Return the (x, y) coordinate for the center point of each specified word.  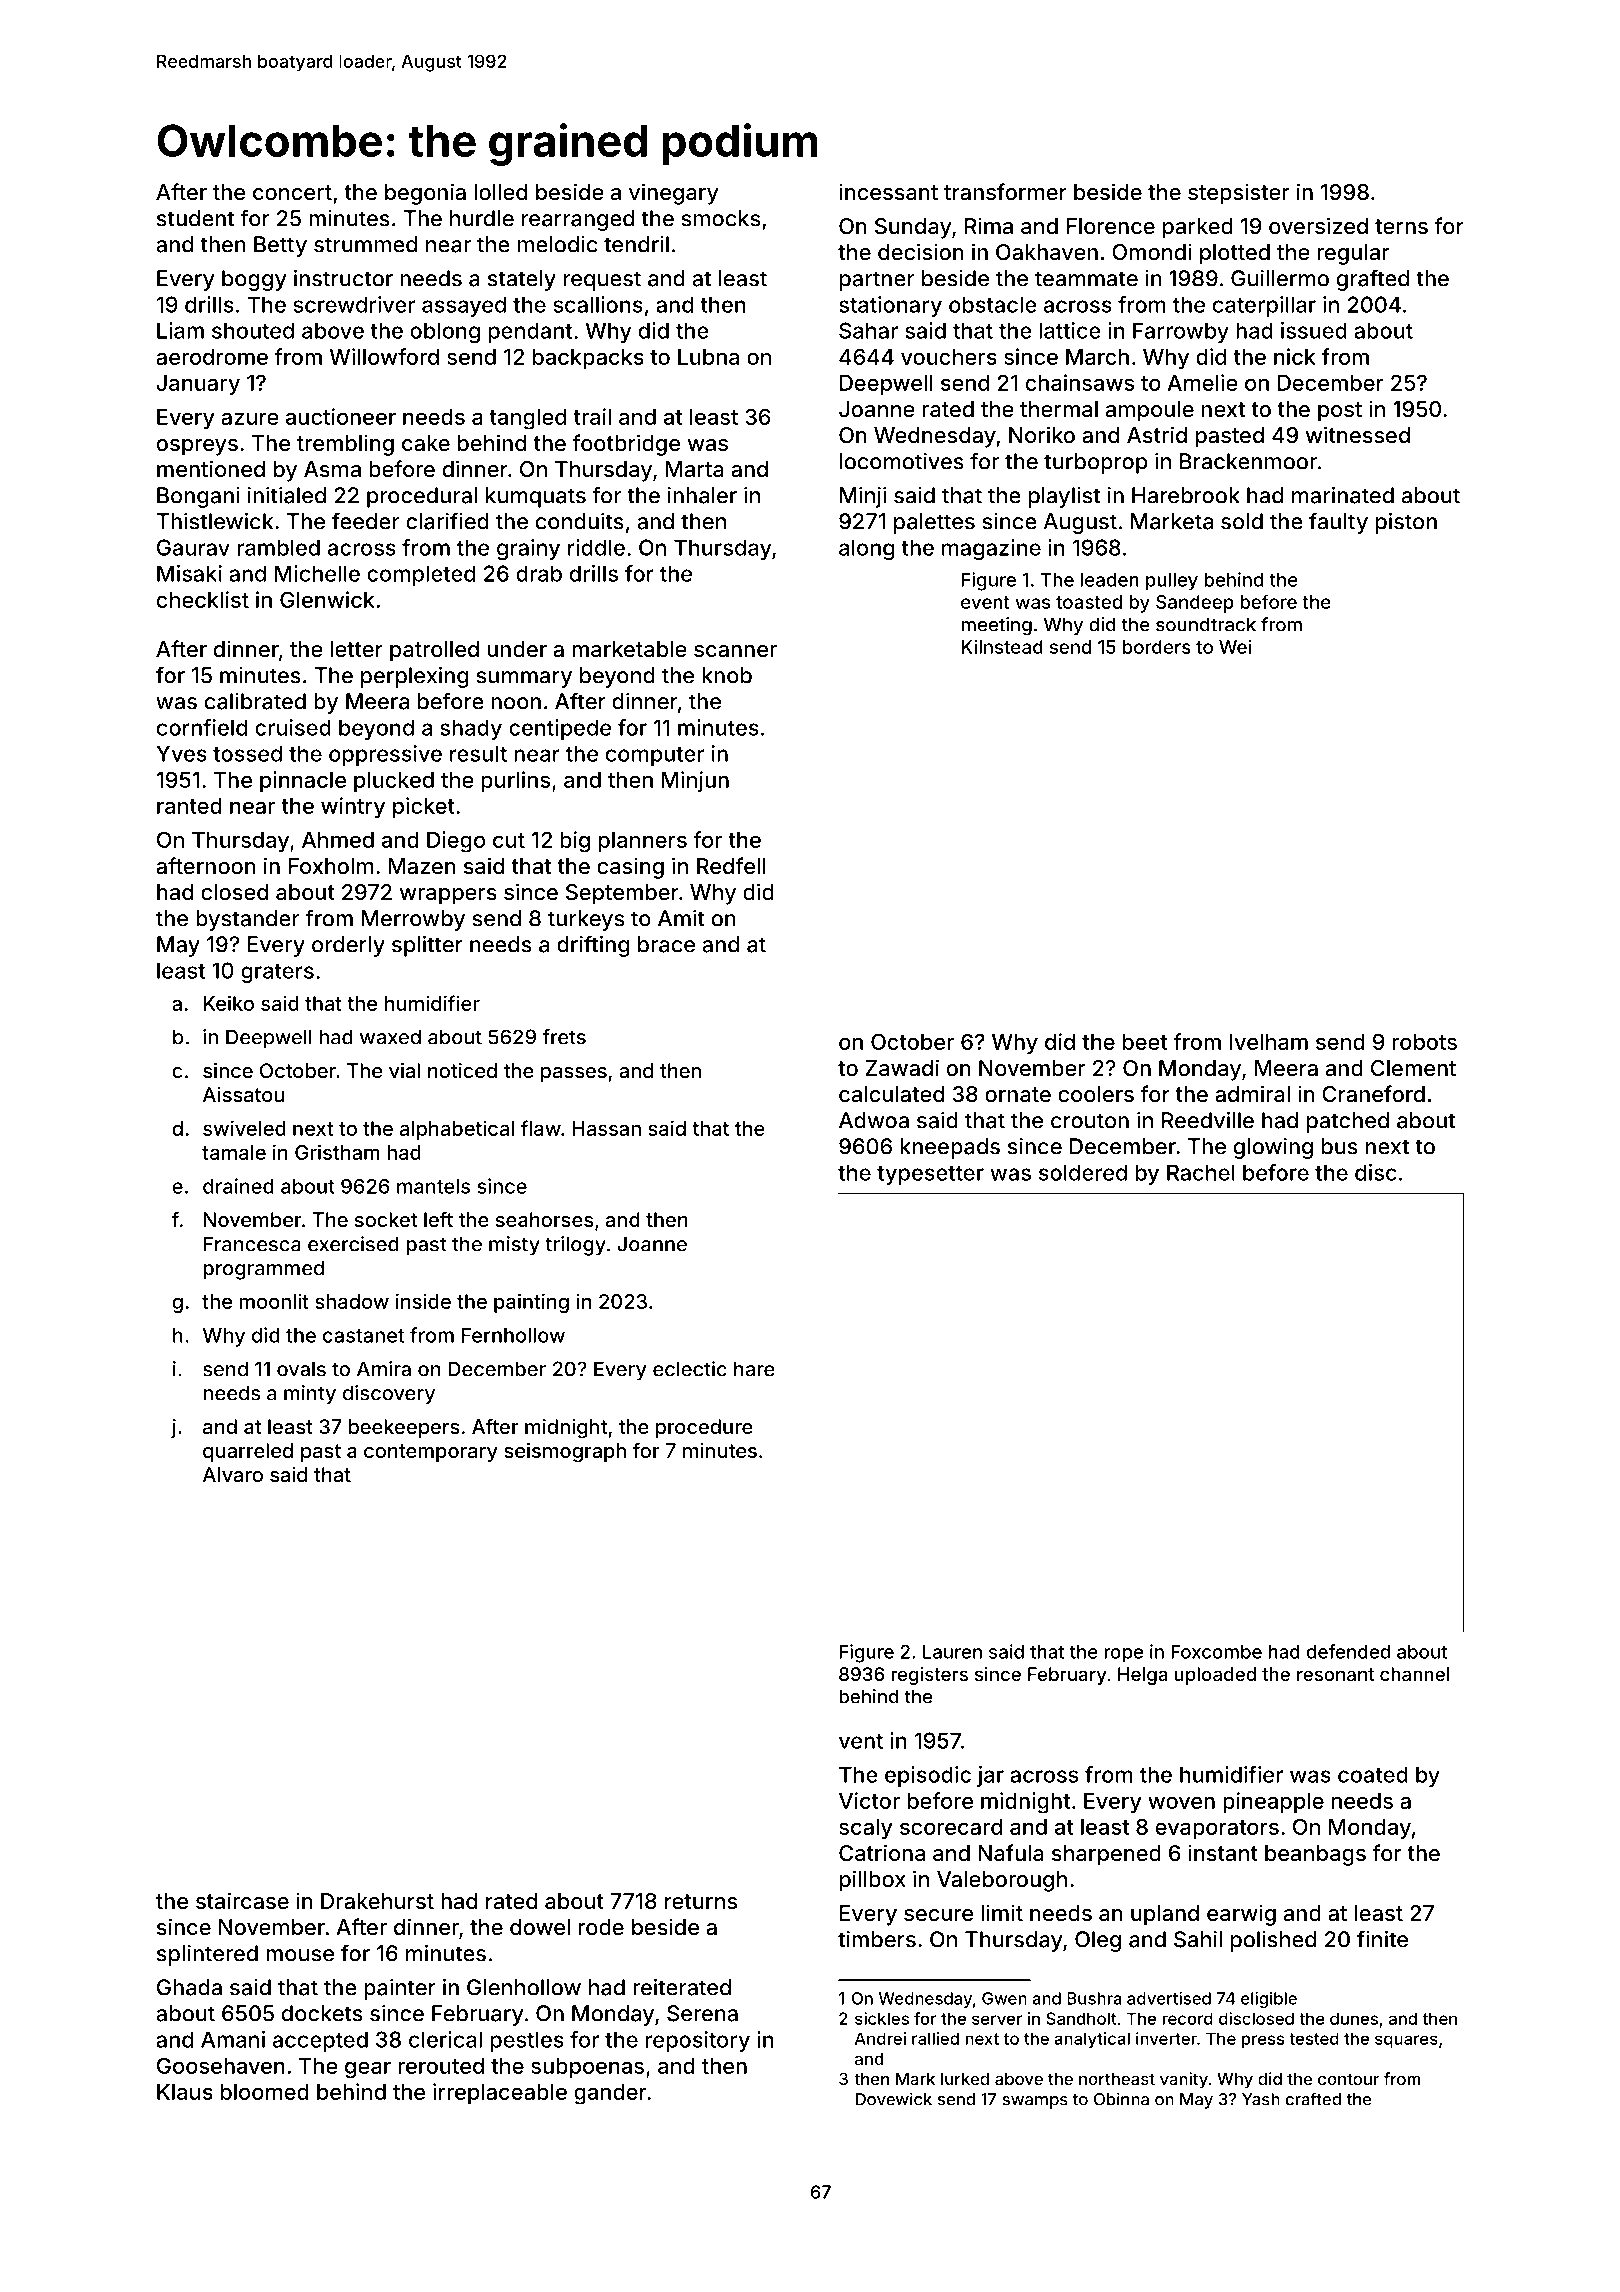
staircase (242, 1901)
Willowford (384, 356)
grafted (1373, 280)
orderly (348, 946)
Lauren (952, 1652)
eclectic (690, 1369)
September (622, 894)
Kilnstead (1002, 646)
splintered (207, 1955)
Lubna (708, 357)
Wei (1235, 646)
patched (1348, 1122)
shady (471, 729)
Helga (1143, 1676)
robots (1425, 1042)
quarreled (248, 1452)
